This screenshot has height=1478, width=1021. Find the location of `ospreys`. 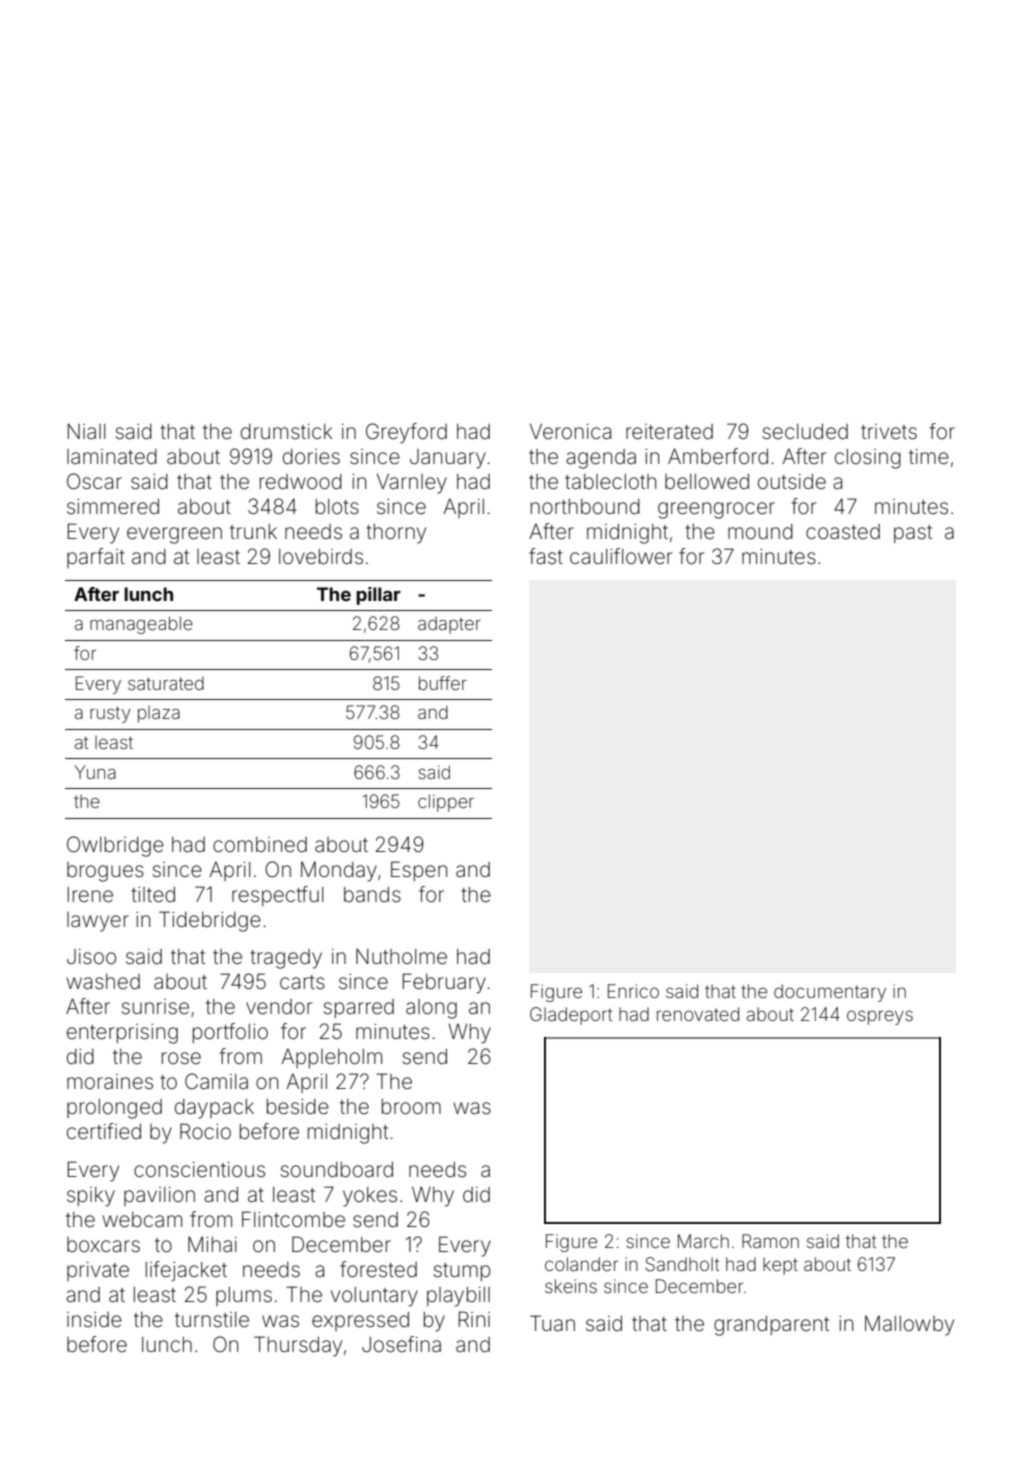

ospreys is located at coordinates (880, 1017).
